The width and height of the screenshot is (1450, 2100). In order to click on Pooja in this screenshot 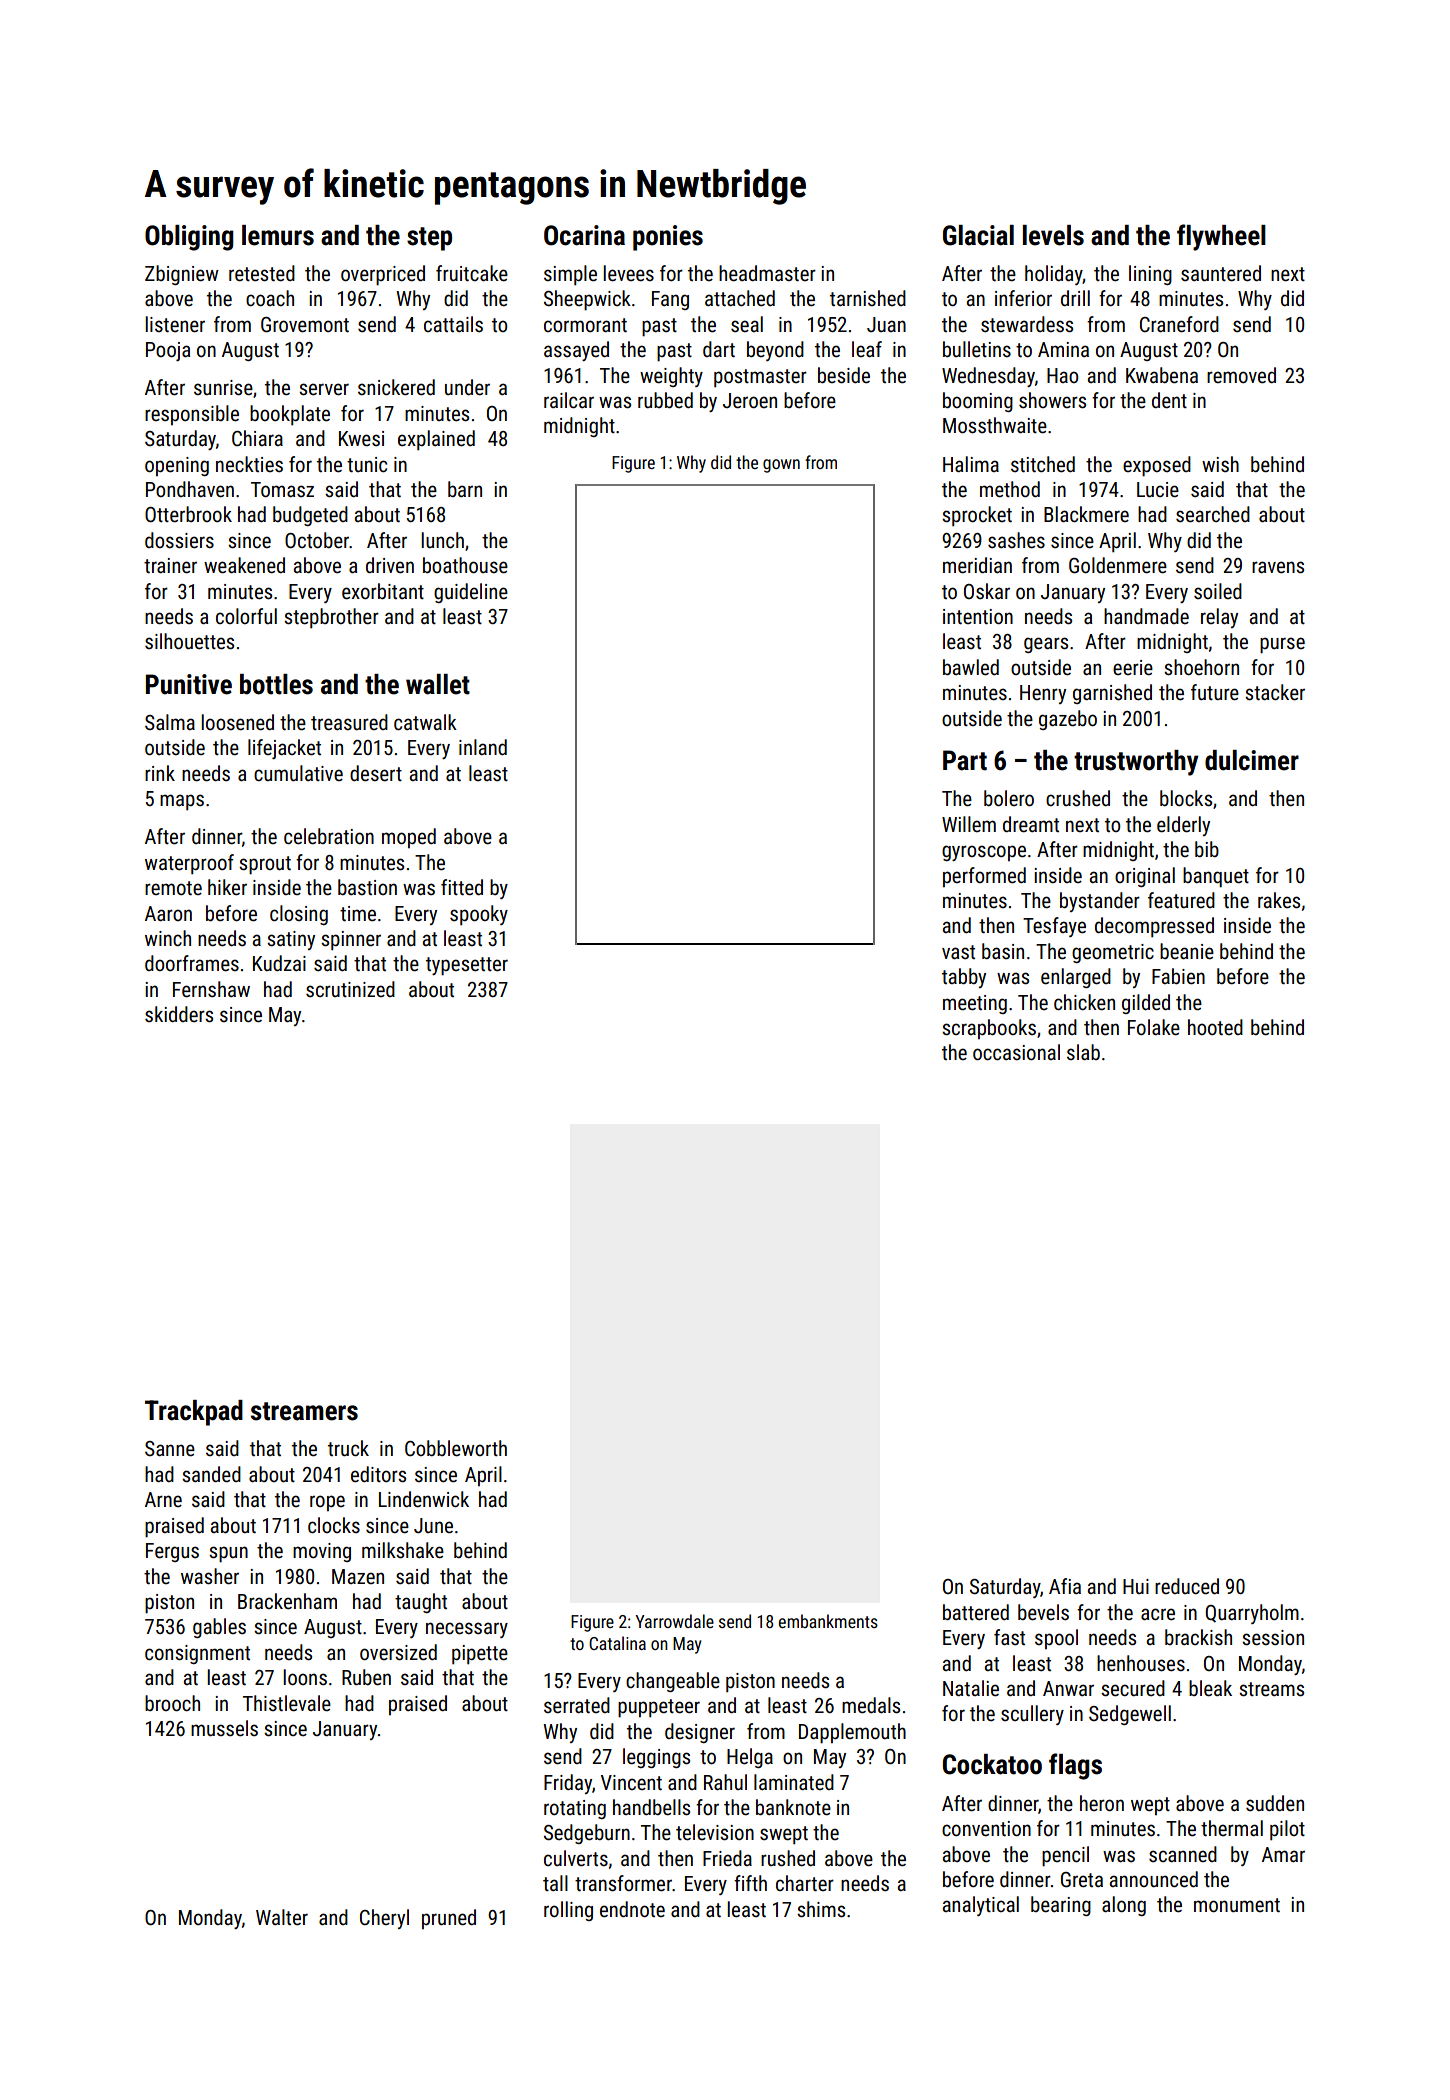, I will do `click(168, 351)`.
